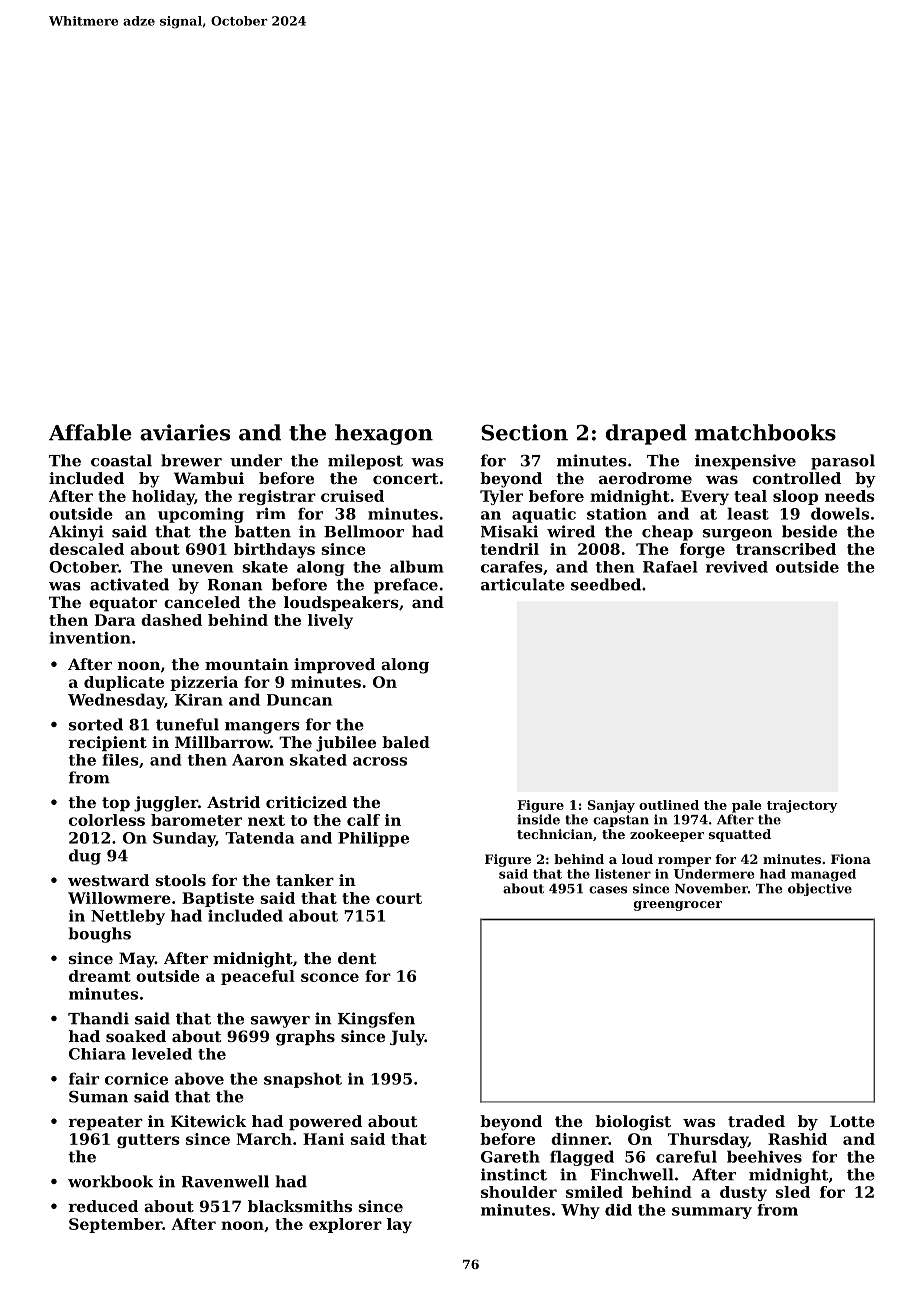  I want to click on aviaries, so click(185, 432).
